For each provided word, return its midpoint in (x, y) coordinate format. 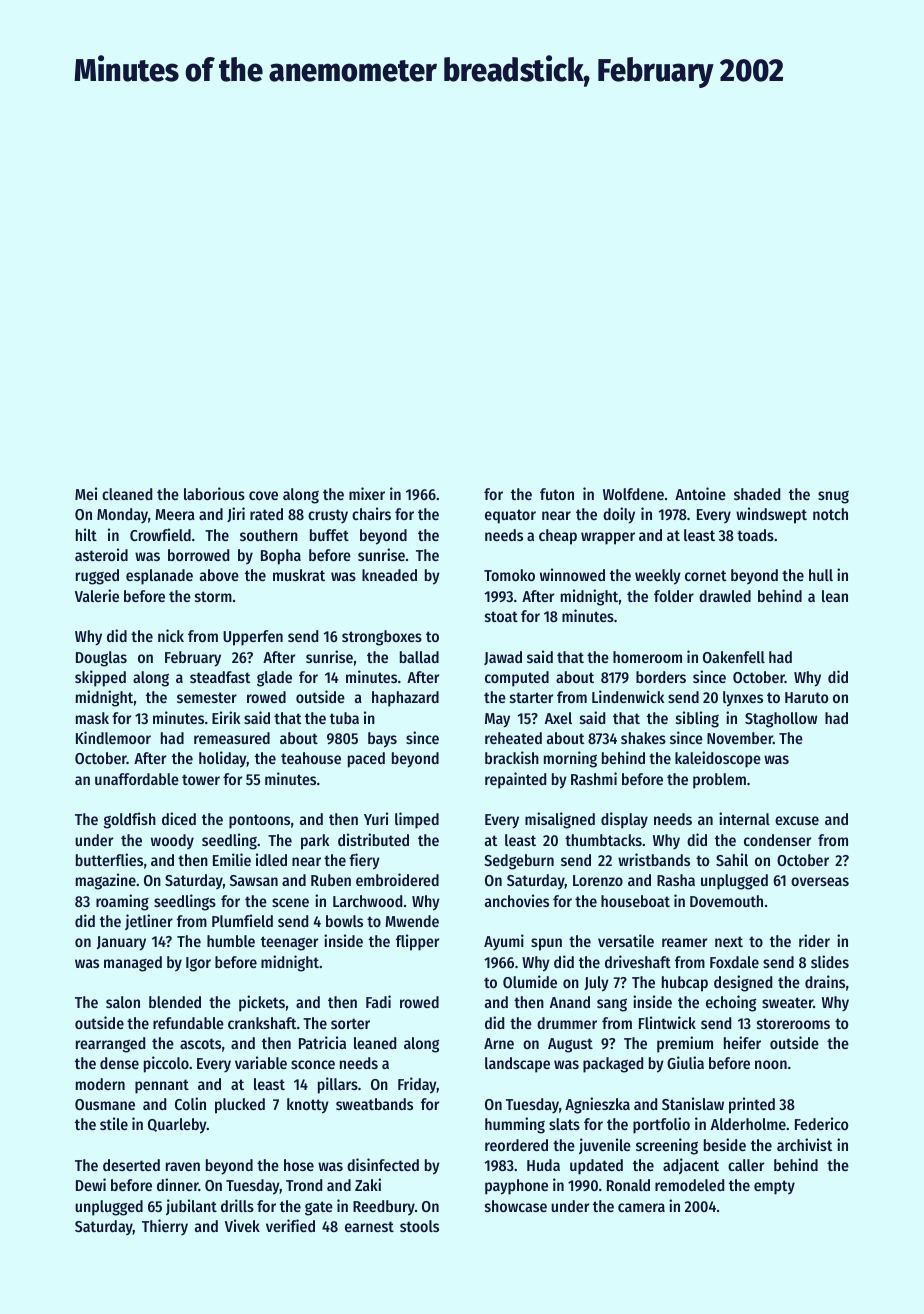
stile (114, 1123)
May (497, 720)
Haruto (806, 697)
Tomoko (509, 575)
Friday (417, 1085)
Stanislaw (693, 1103)
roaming (122, 902)
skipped (100, 678)
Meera (175, 514)
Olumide (530, 981)
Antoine (700, 493)
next (729, 941)
